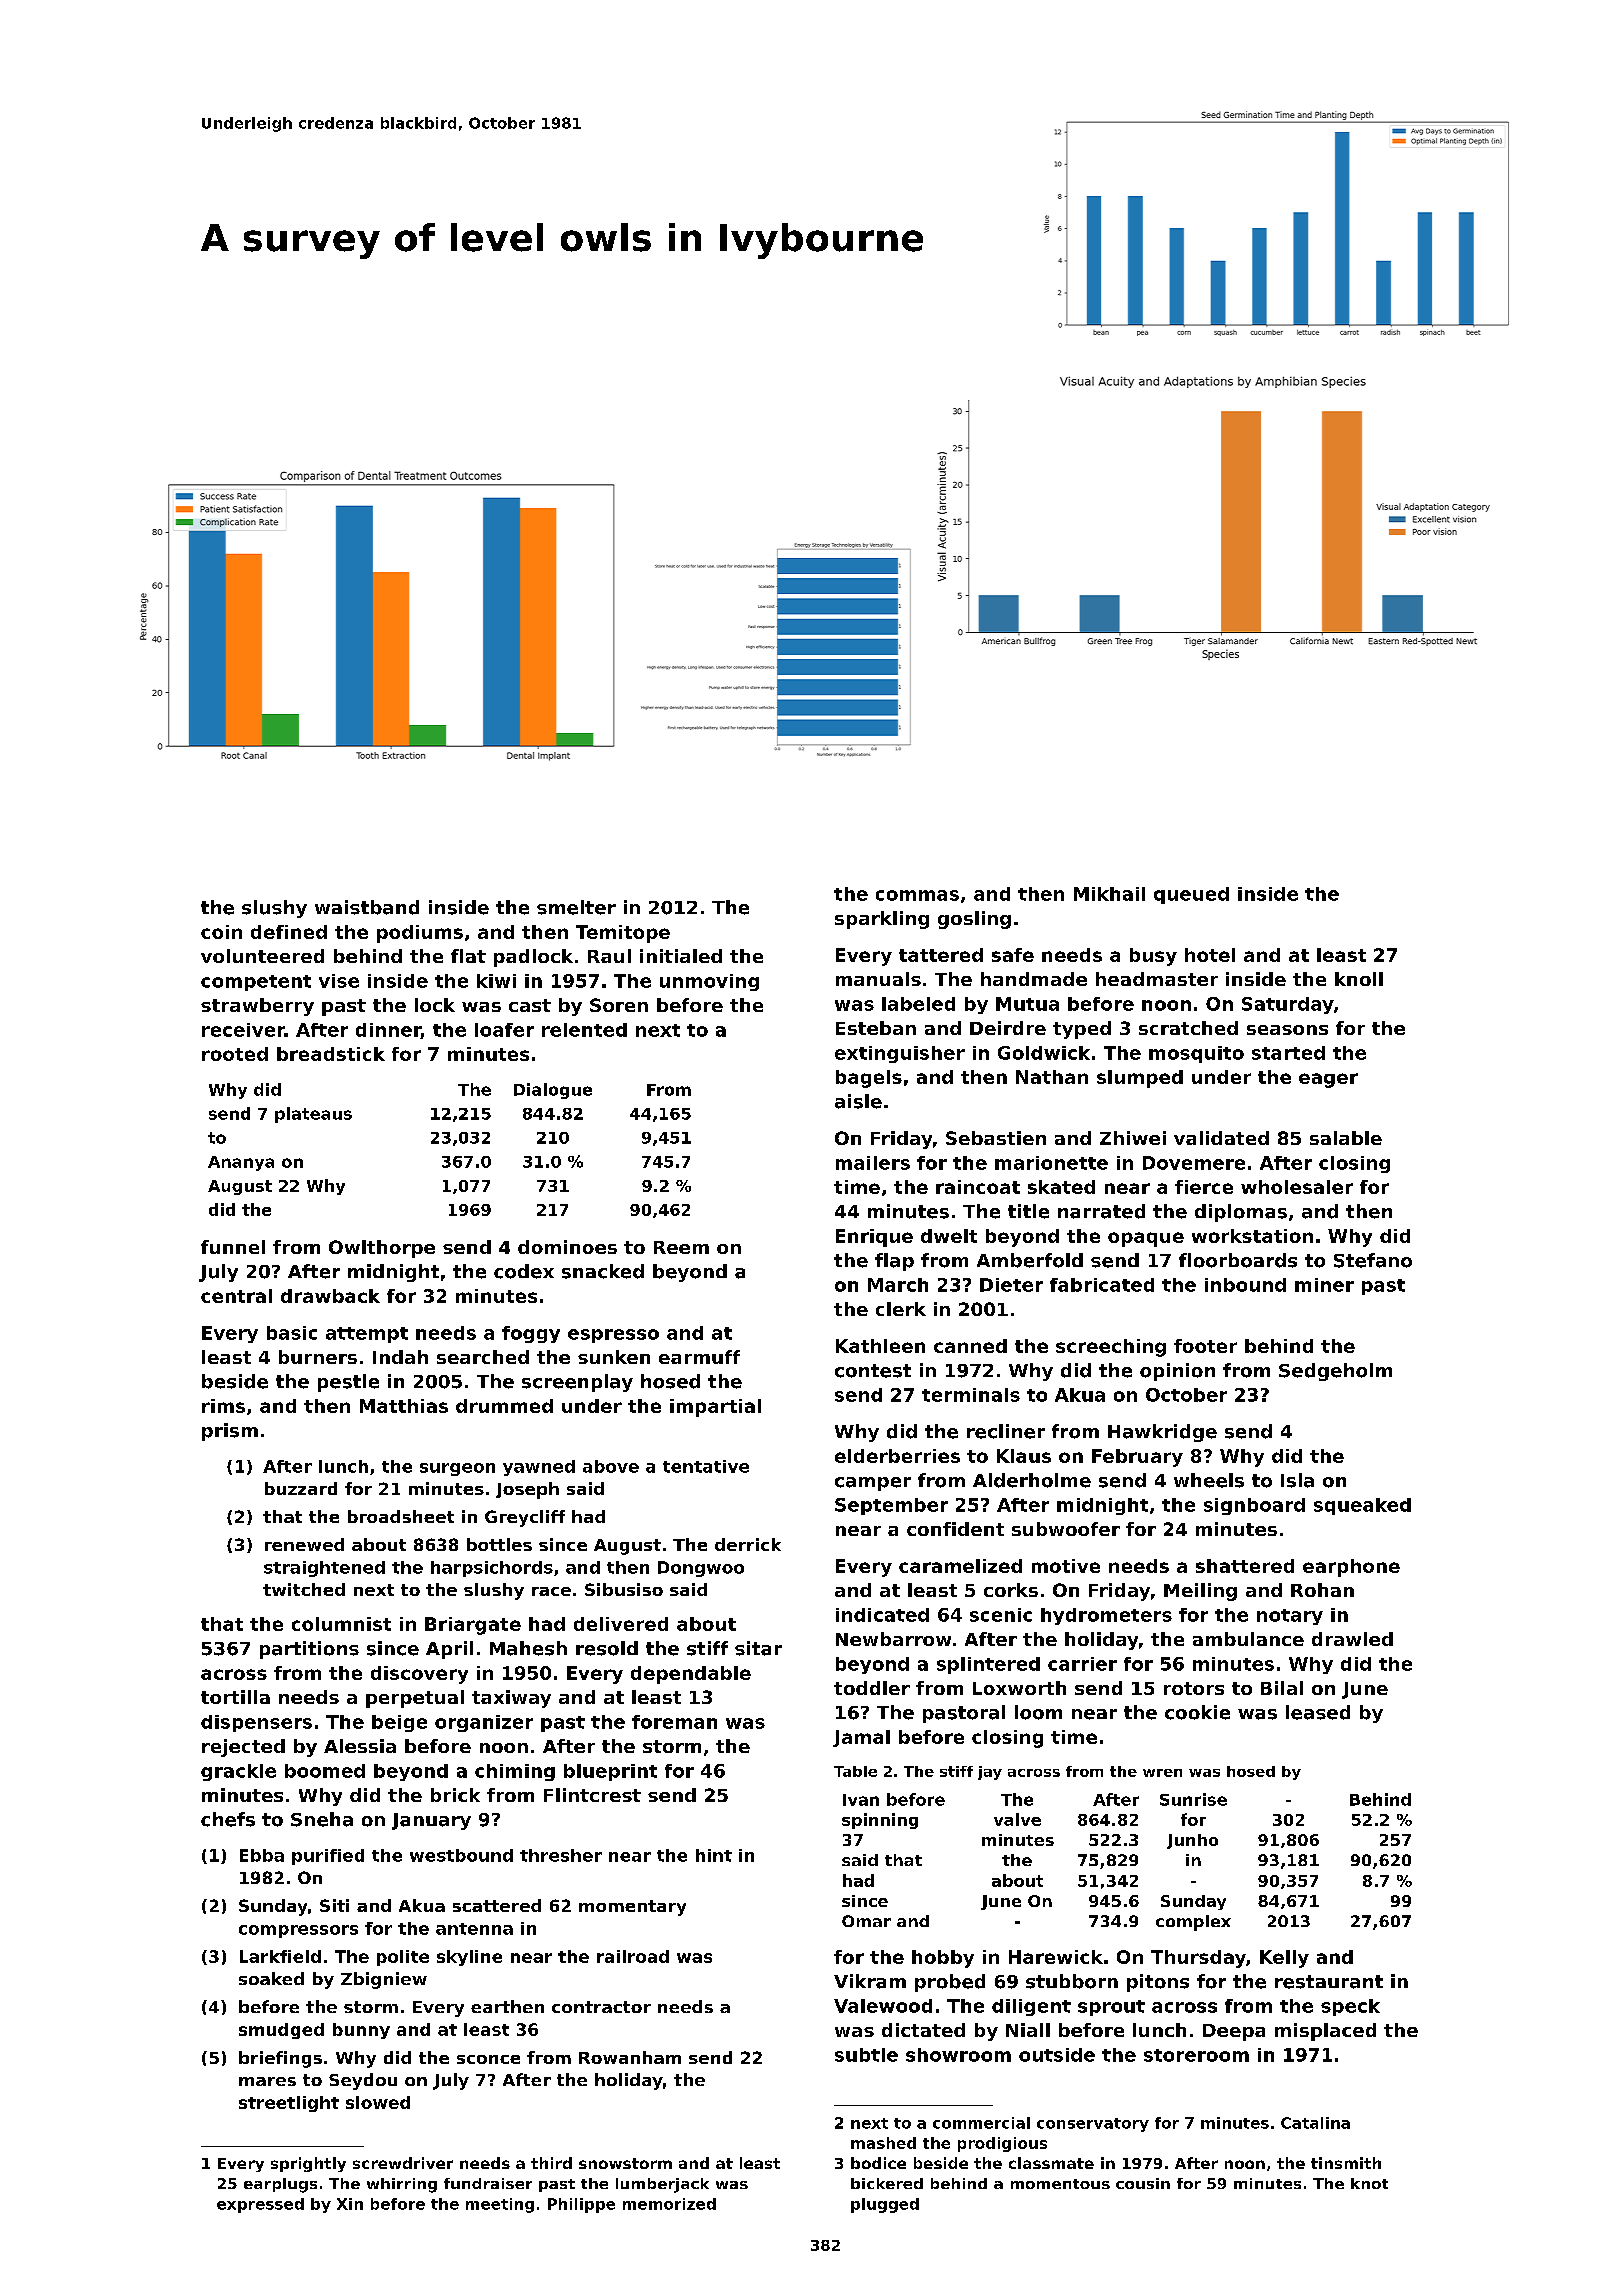 The image size is (1620, 2292). Describe the element at coordinates (280, 1956) in the document. I see `Larkfield` at that location.
